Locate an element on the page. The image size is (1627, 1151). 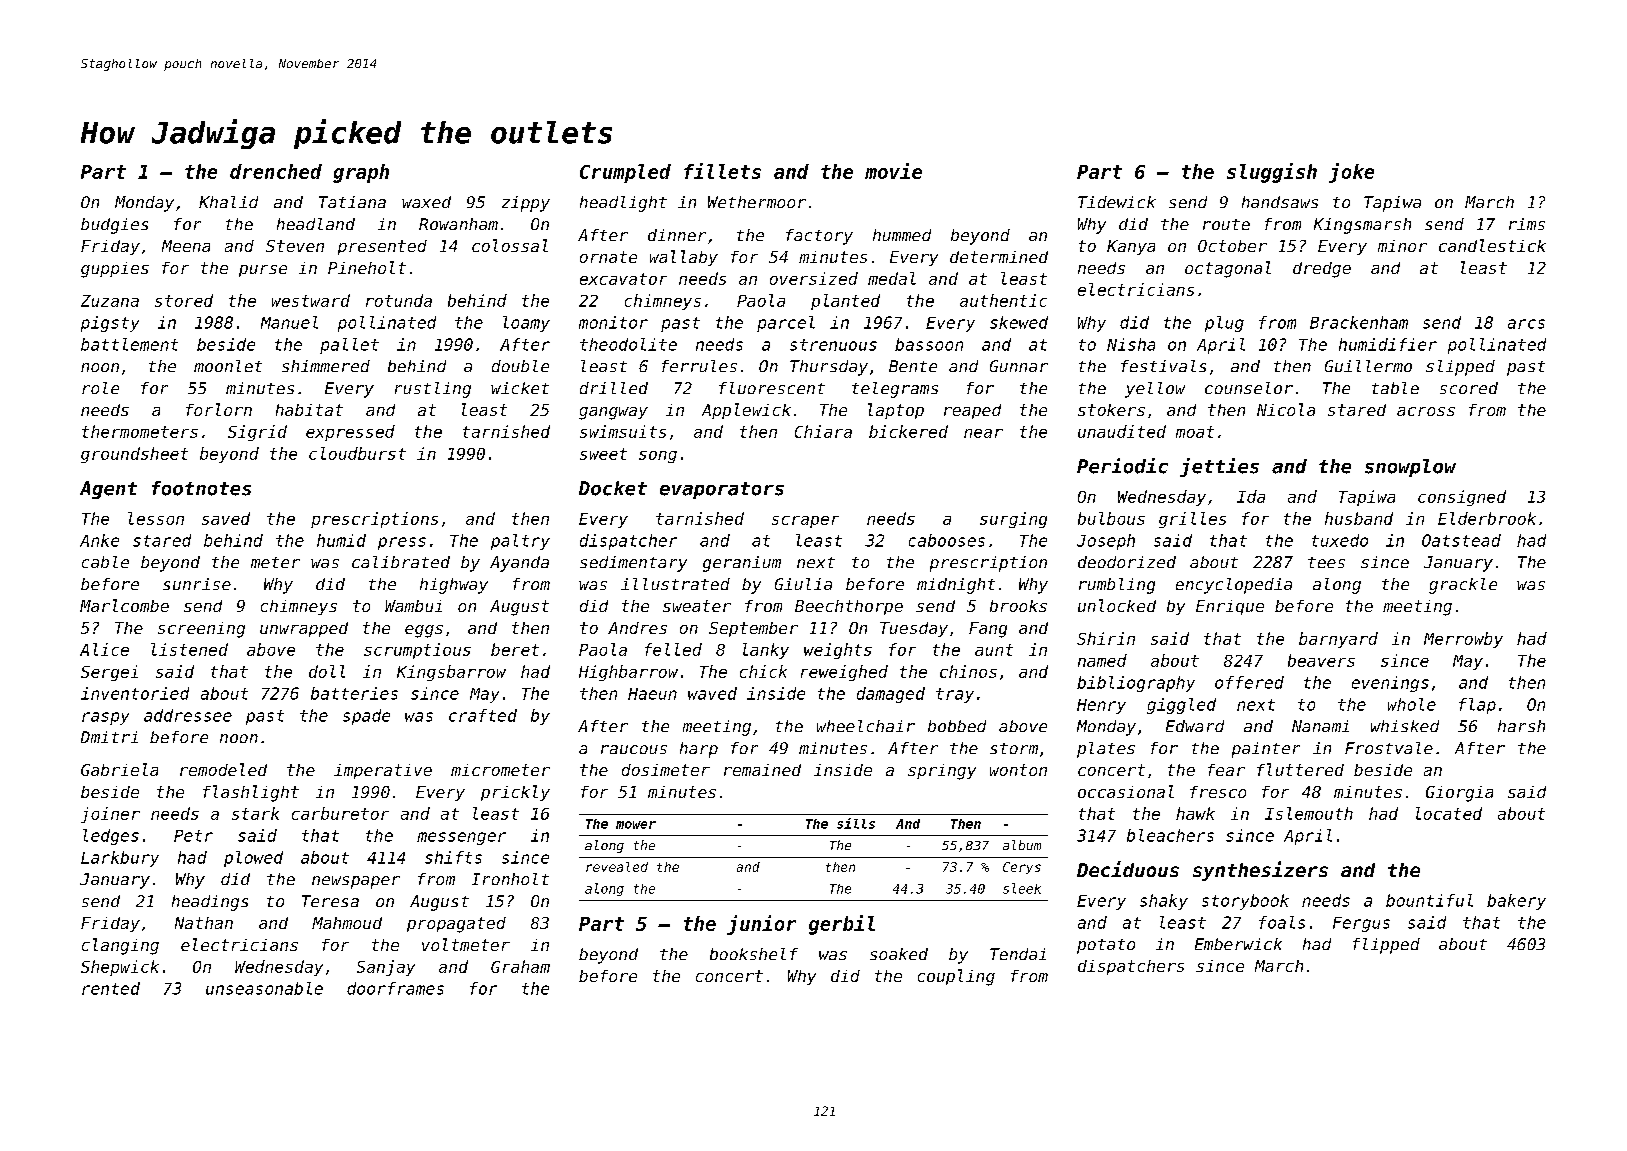
whisked is located at coordinates (1405, 726).
